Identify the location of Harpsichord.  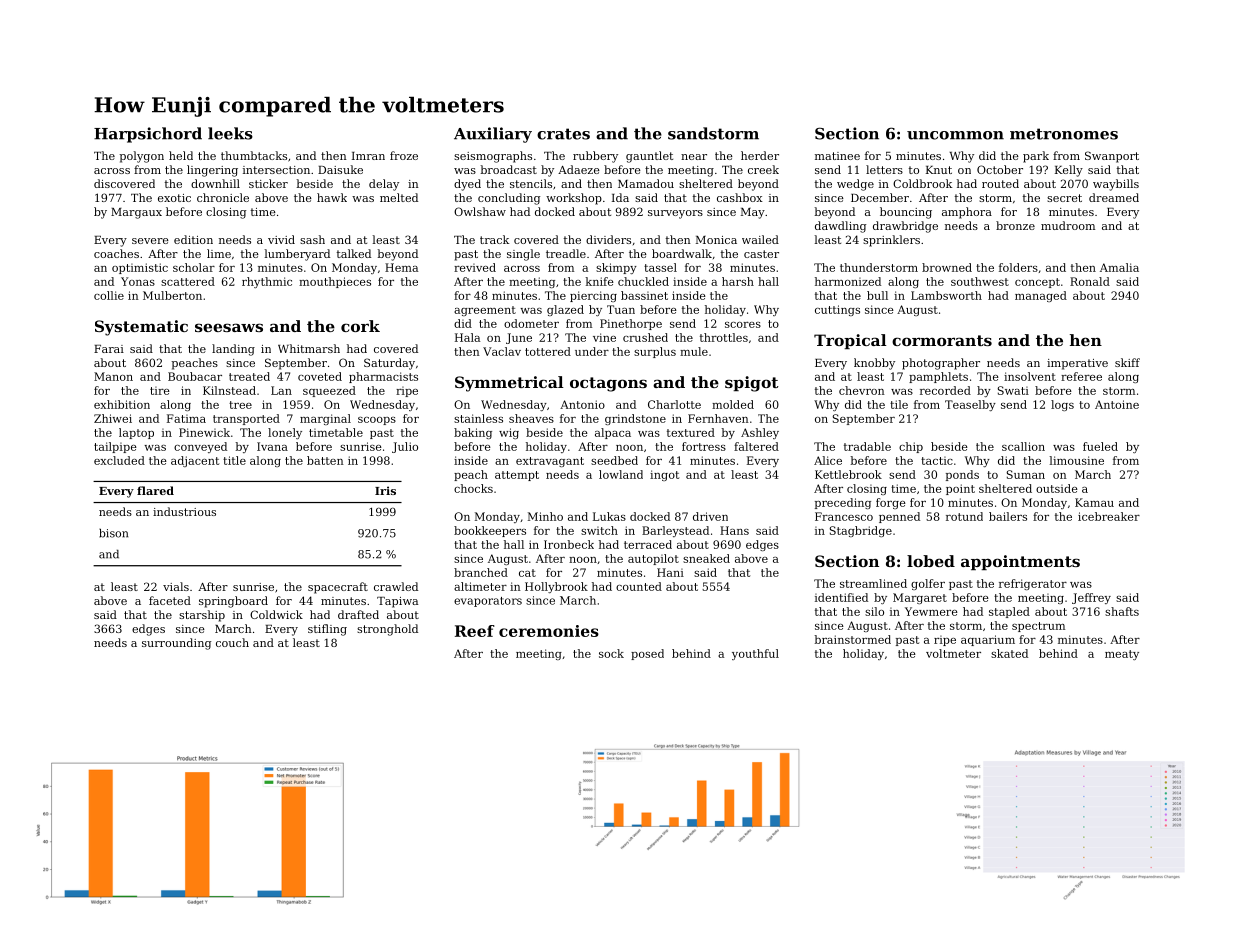
(148, 135).
